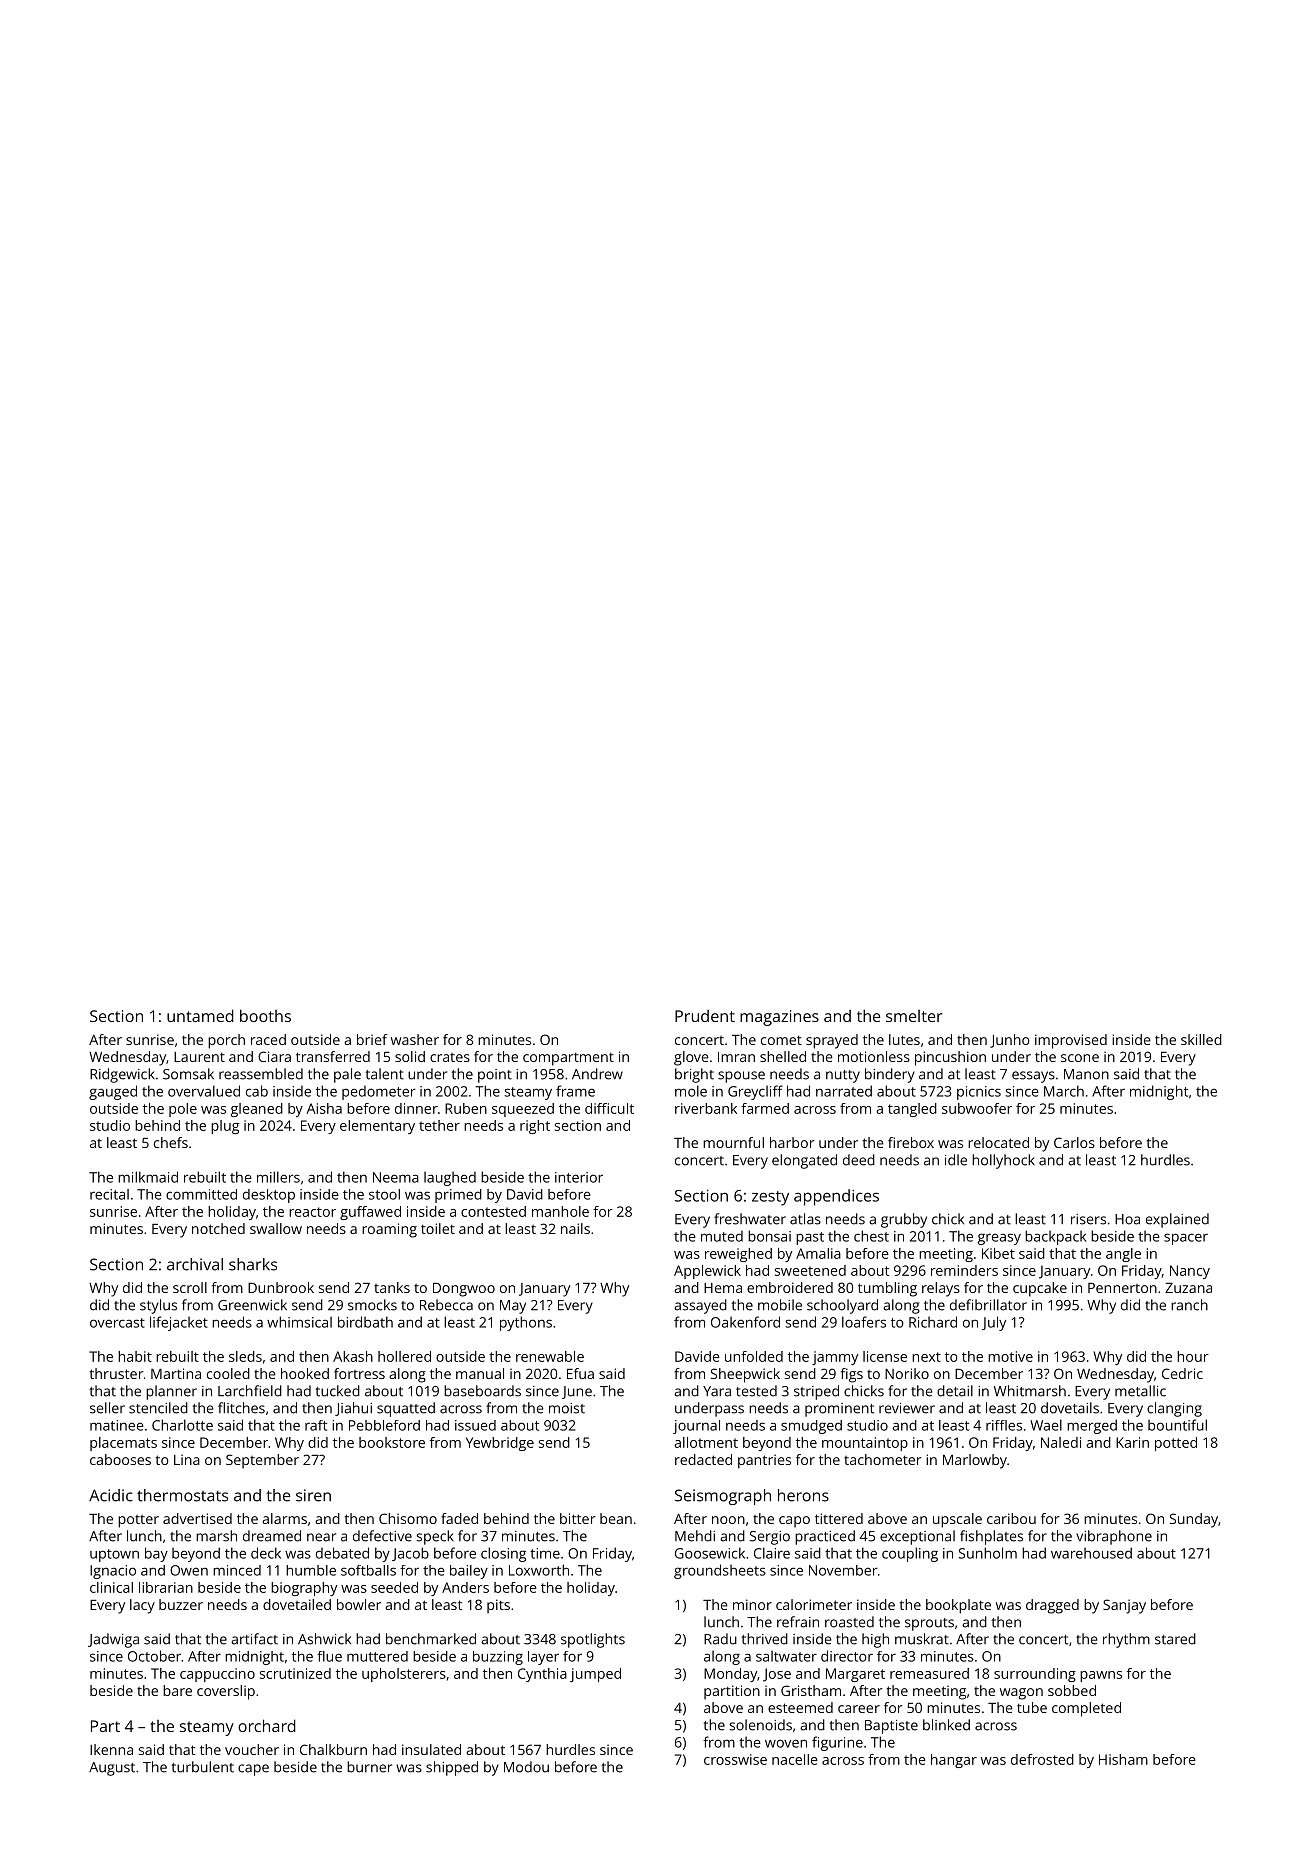 The width and height of the screenshot is (1312, 1855). What do you see at coordinates (705, 1016) in the screenshot?
I see `Prudent` at bounding box center [705, 1016].
